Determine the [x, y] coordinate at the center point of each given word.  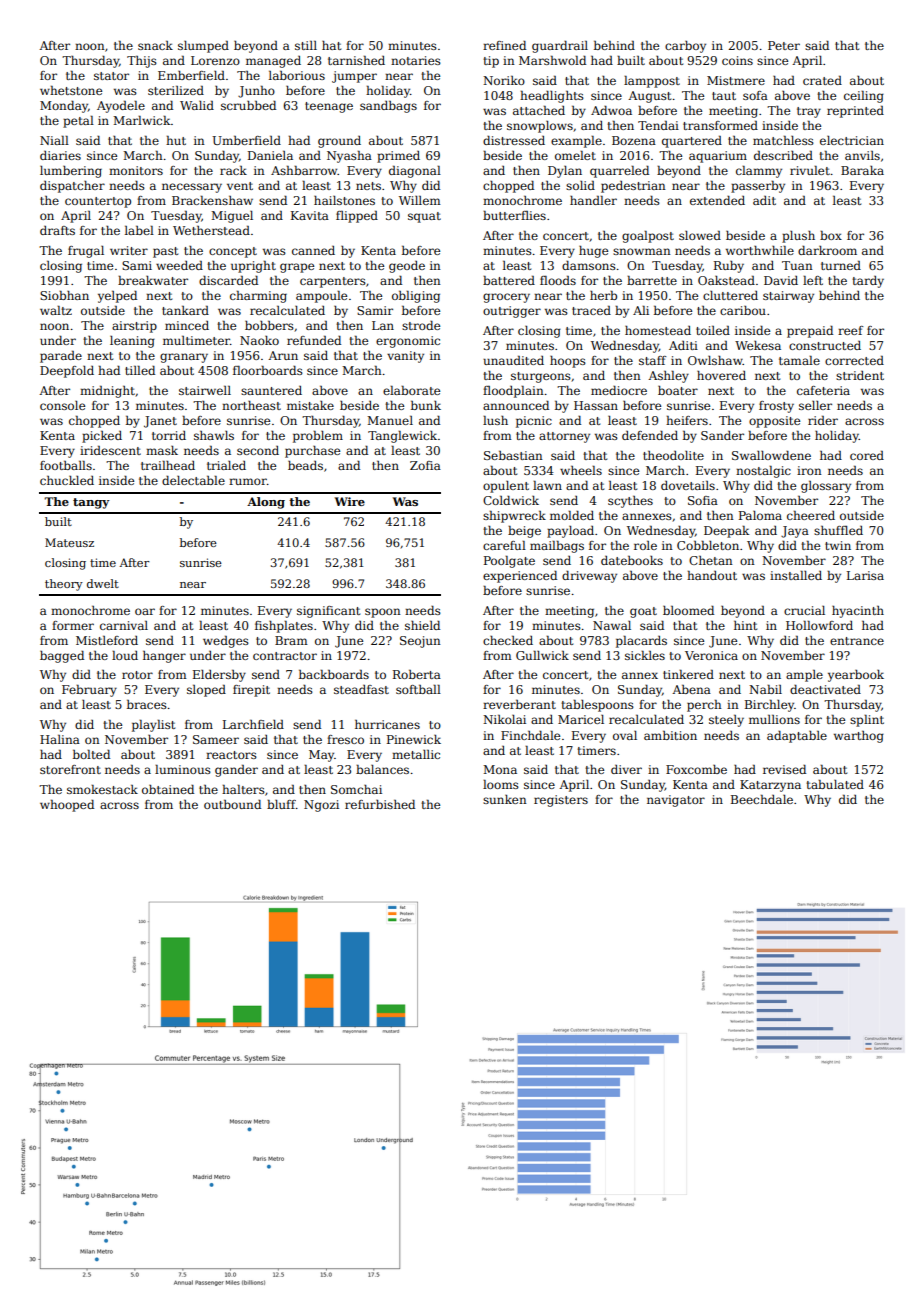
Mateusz [69, 542]
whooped [67, 806]
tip [491, 62]
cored [867, 455]
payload [570, 532]
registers [561, 801]
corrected [854, 360]
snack [155, 45]
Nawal [612, 625]
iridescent [110, 450]
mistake [310, 405]
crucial [804, 610]
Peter [784, 45]
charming [258, 297]
